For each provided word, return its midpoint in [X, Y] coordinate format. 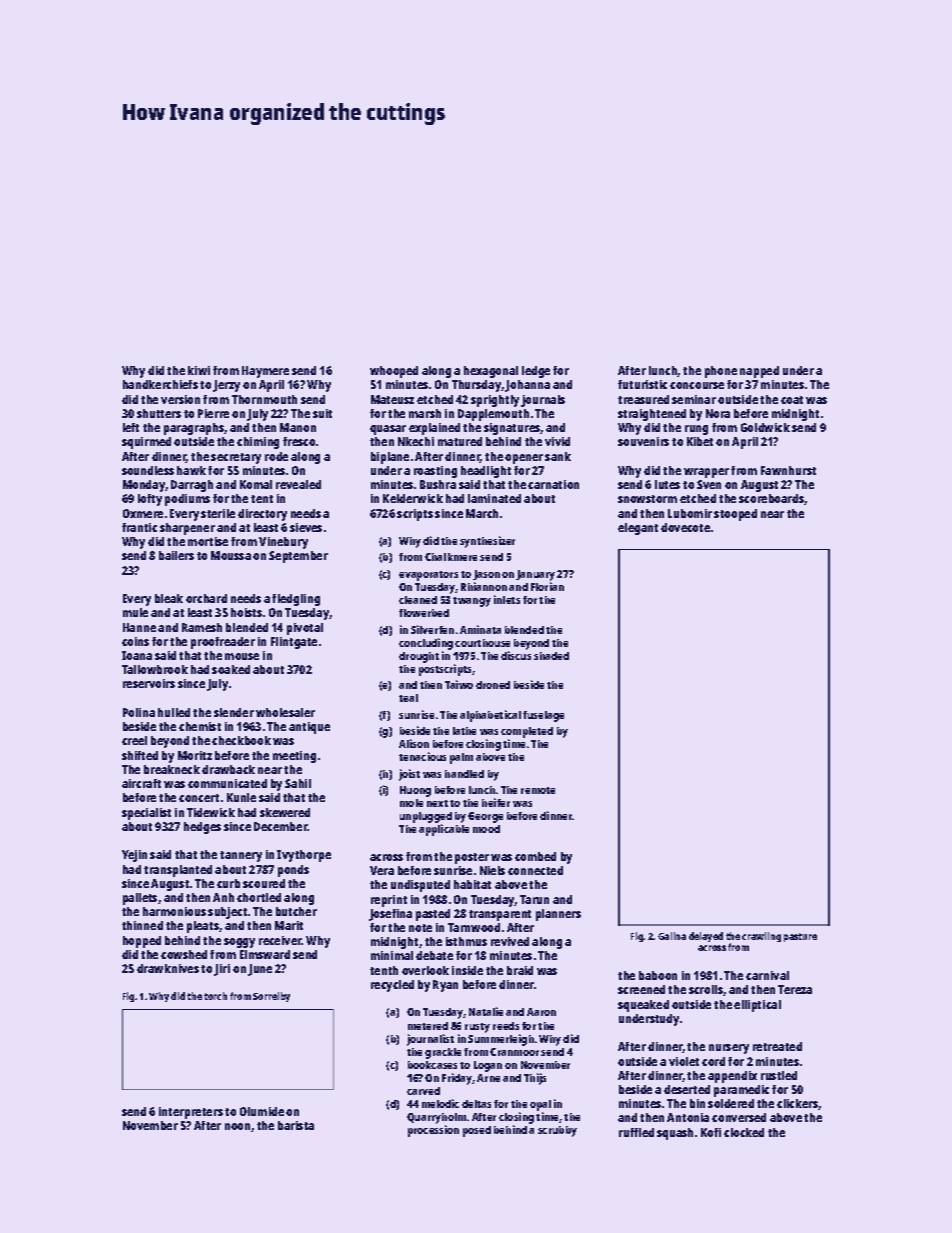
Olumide [262, 1111]
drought [419, 657]
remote [538, 790]
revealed [298, 484]
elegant [638, 529]
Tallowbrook [155, 669]
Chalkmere [451, 557]
